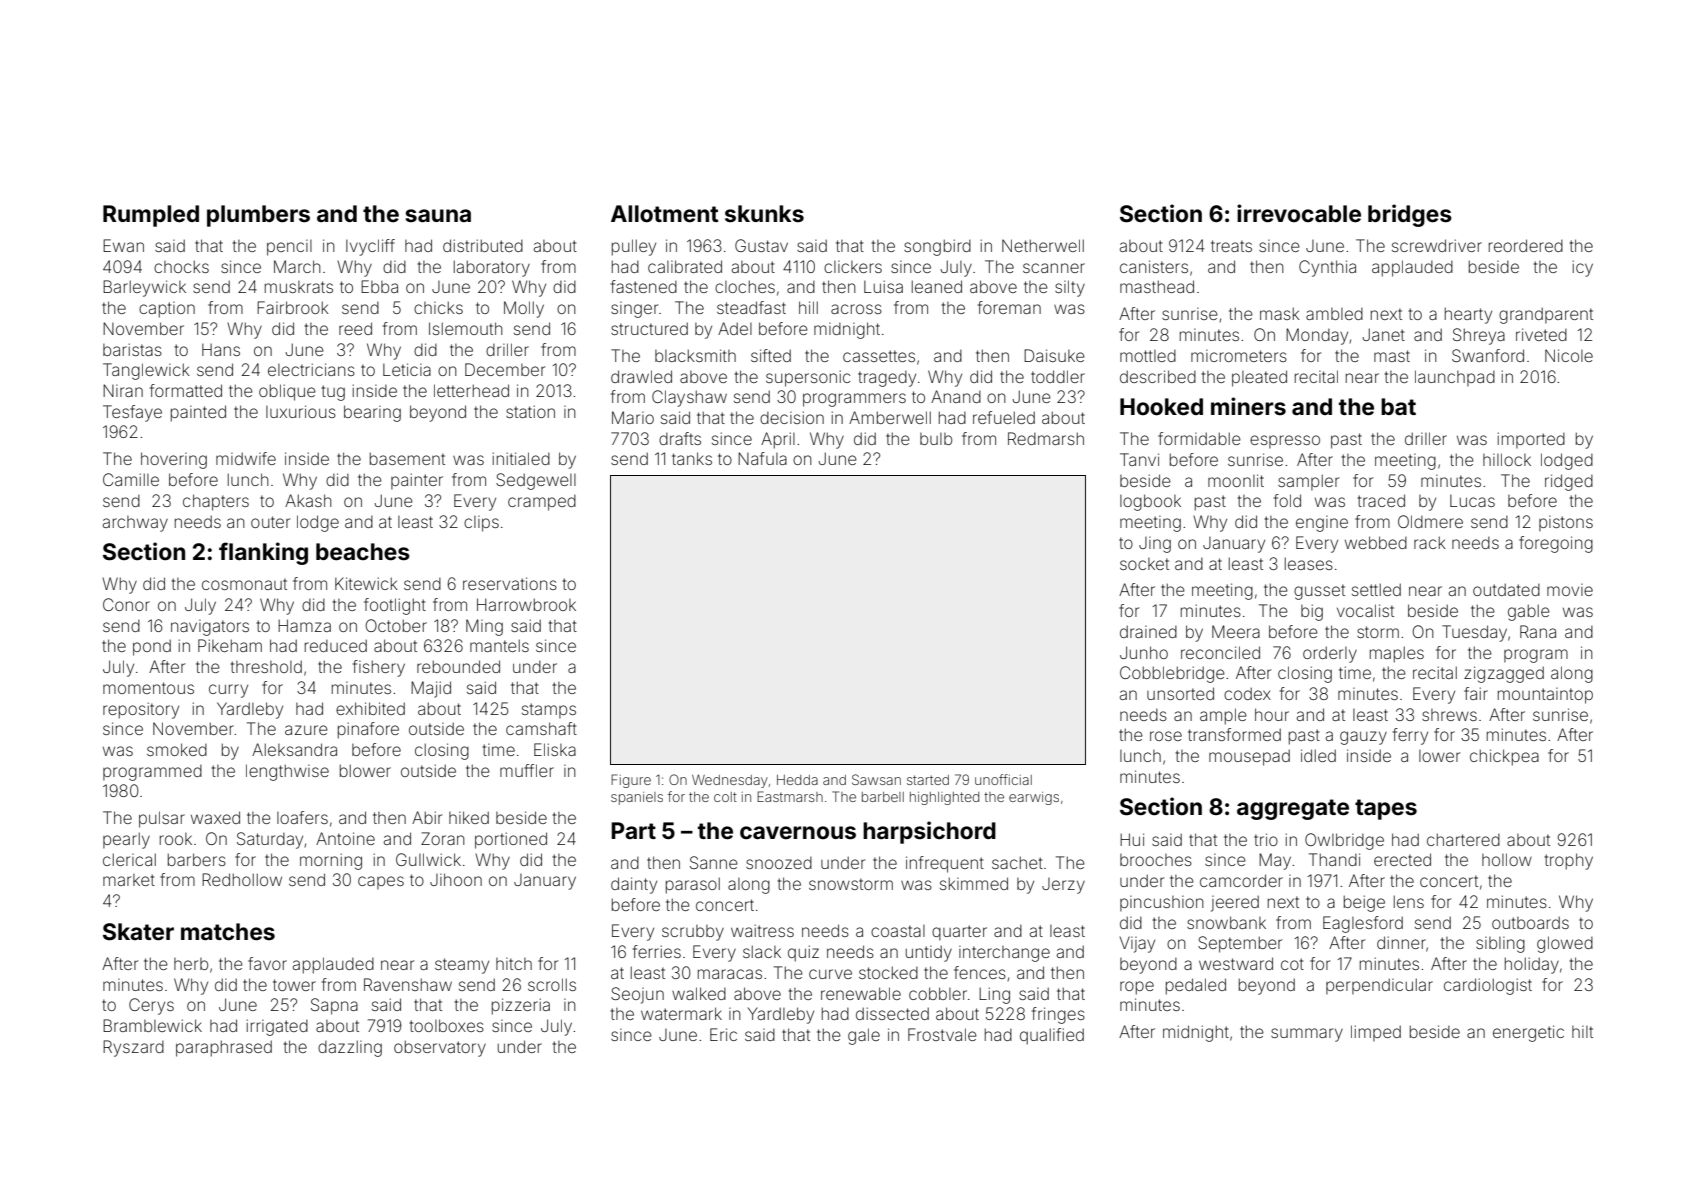 The height and width of the screenshot is (1199, 1696). Describe the element at coordinates (438, 216) in the screenshot. I see `sauna` at that location.
